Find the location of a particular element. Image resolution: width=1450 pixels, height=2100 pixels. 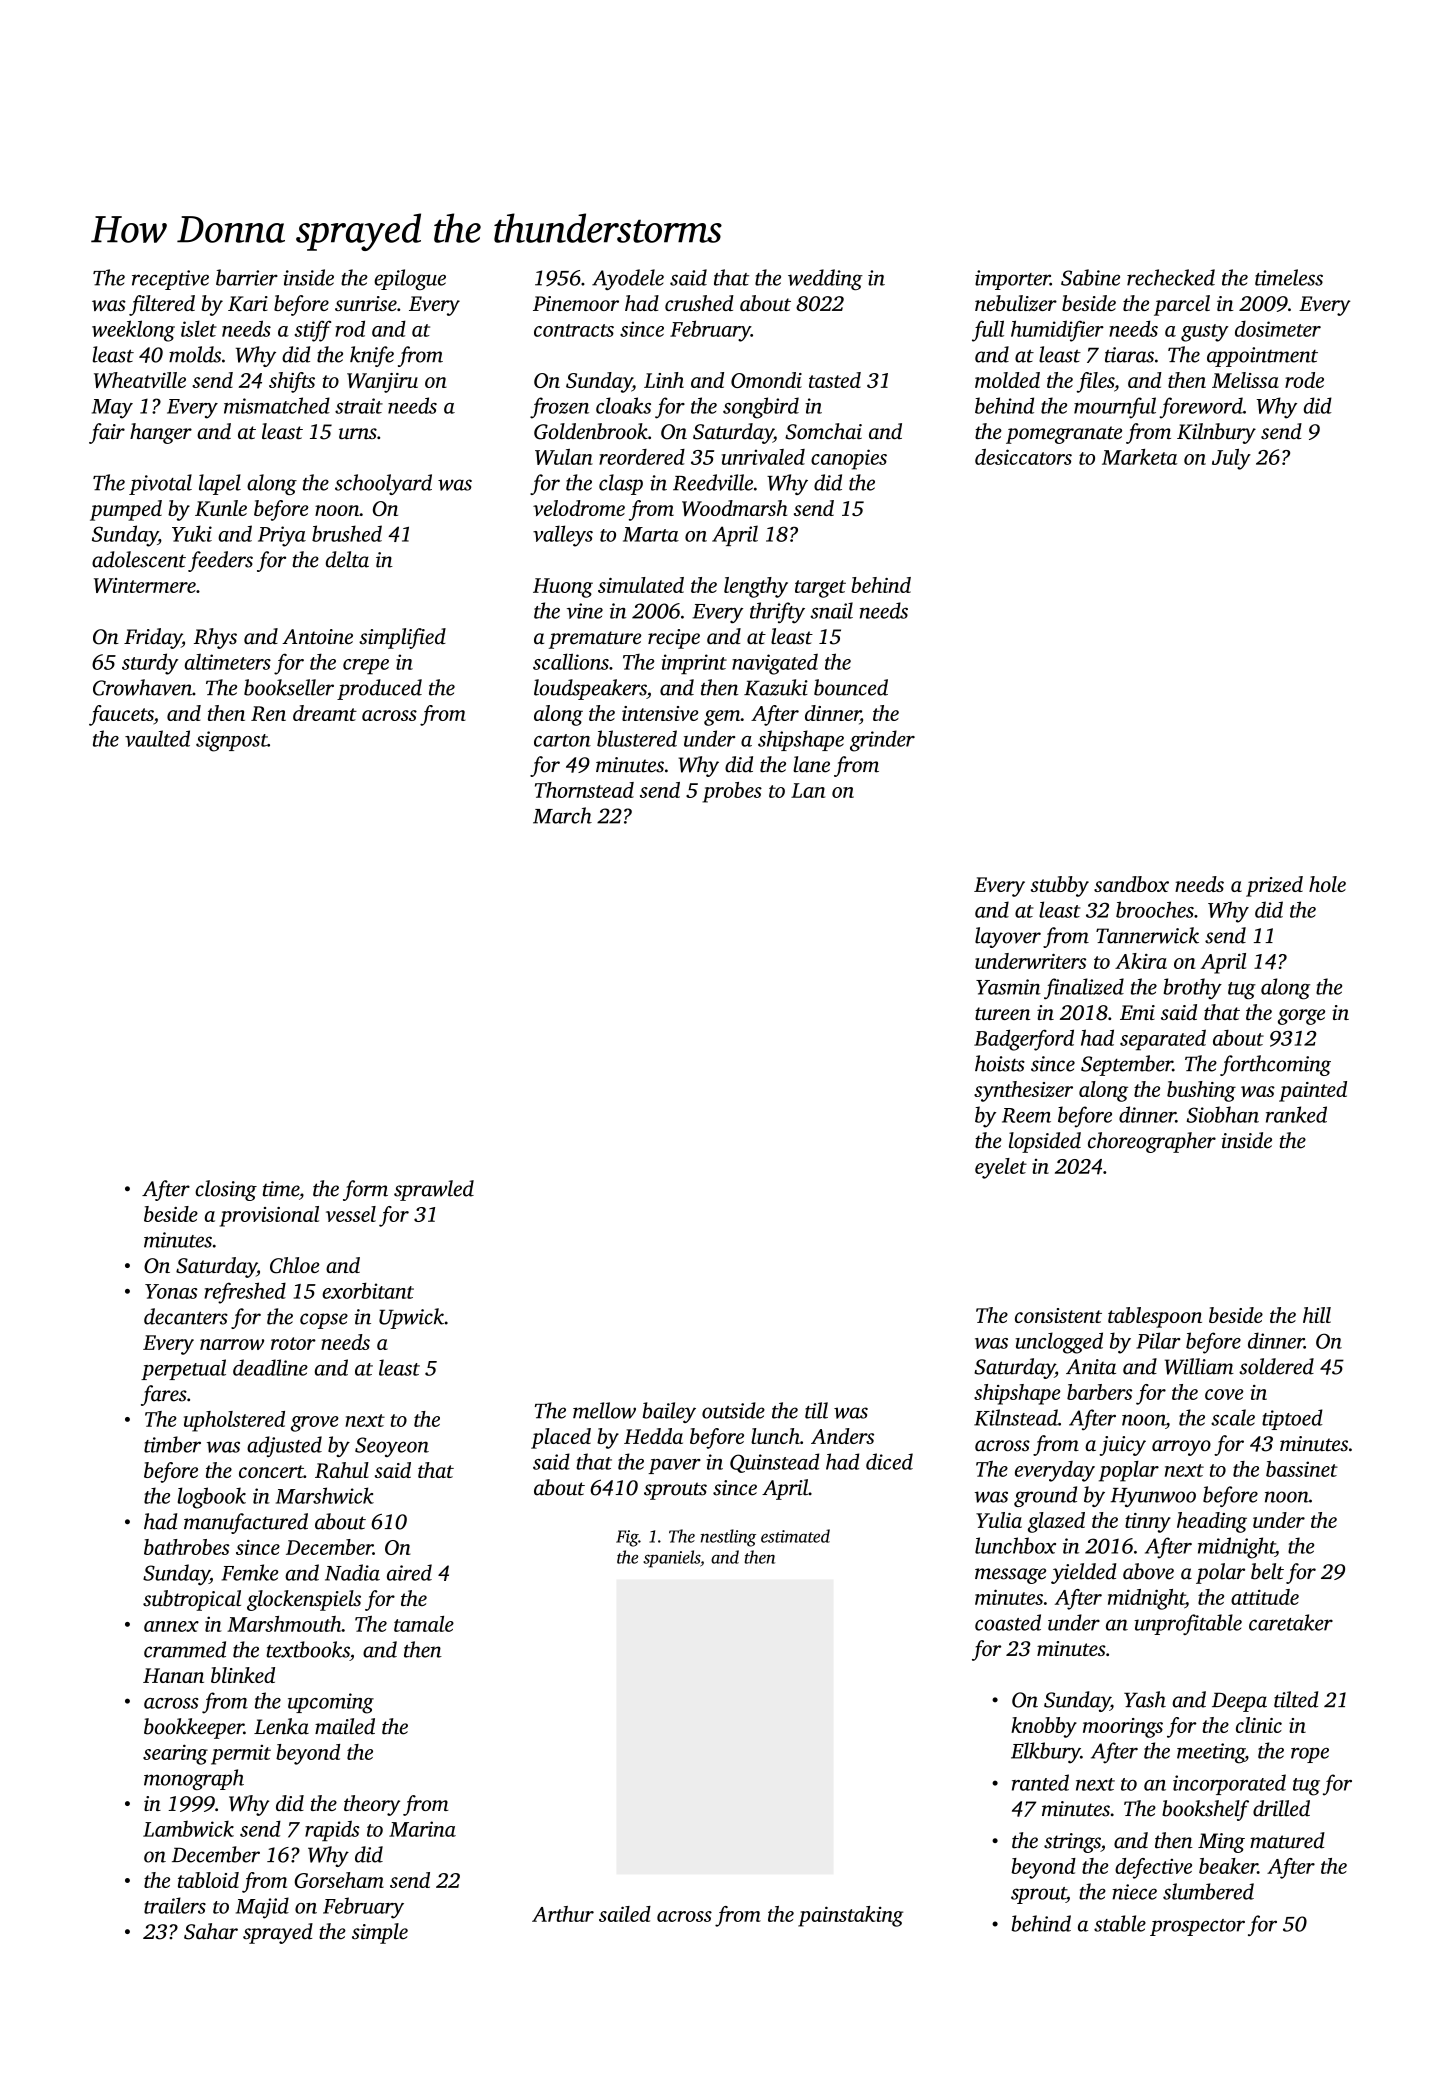

vine is located at coordinates (585, 611).
